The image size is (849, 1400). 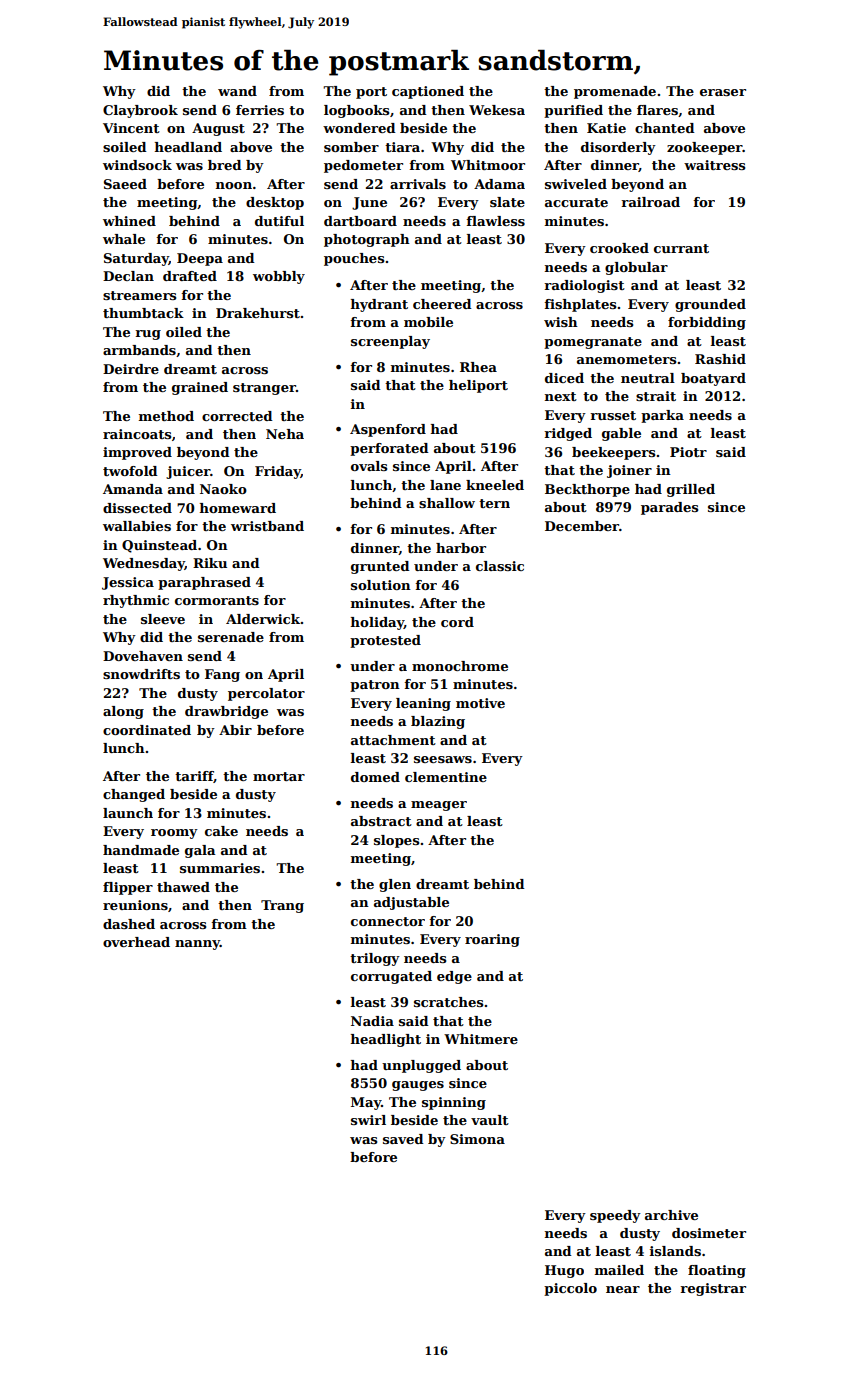 I want to click on wristband, so click(x=267, y=526).
